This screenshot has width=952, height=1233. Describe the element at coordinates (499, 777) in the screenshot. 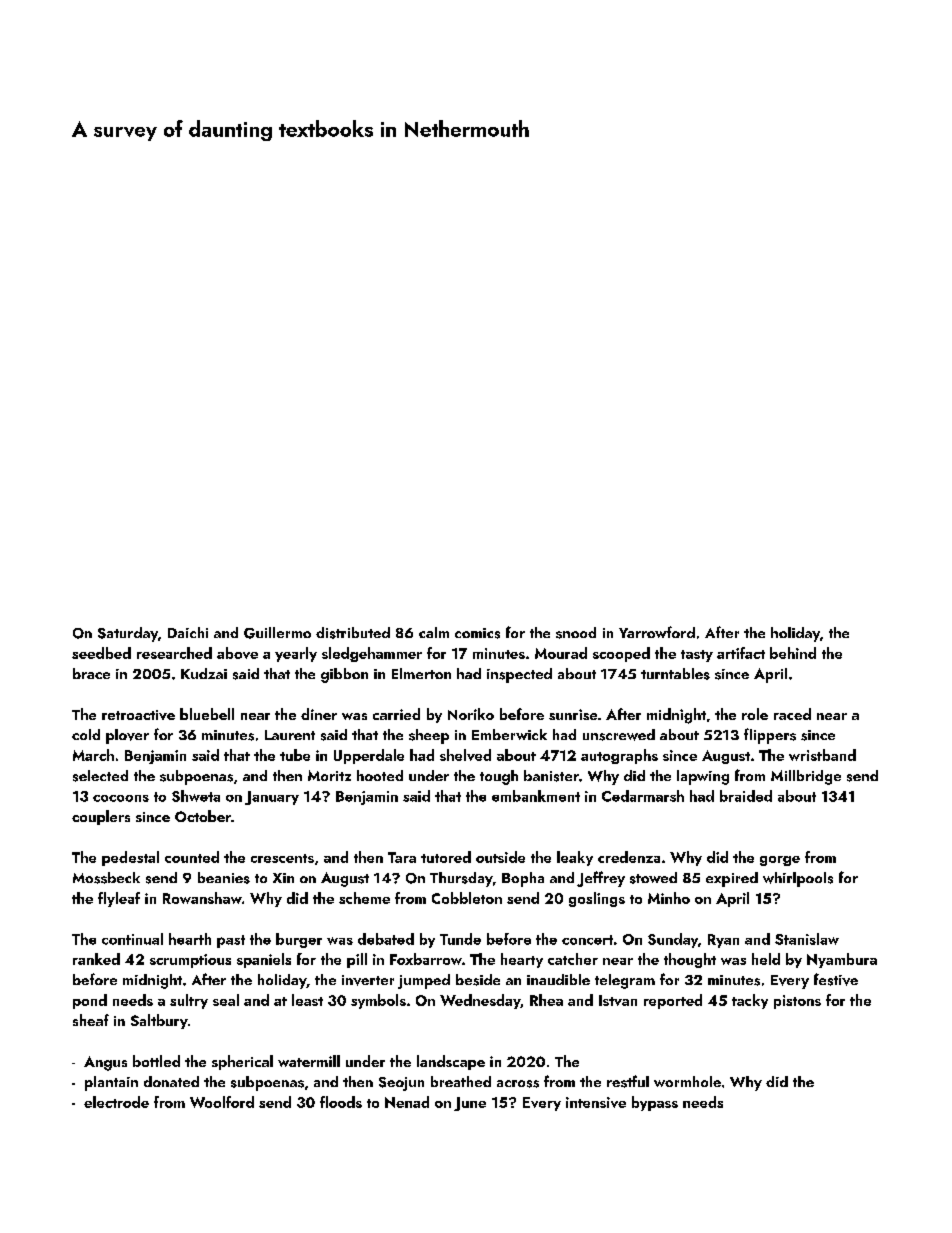

I see `tough` at that location.
